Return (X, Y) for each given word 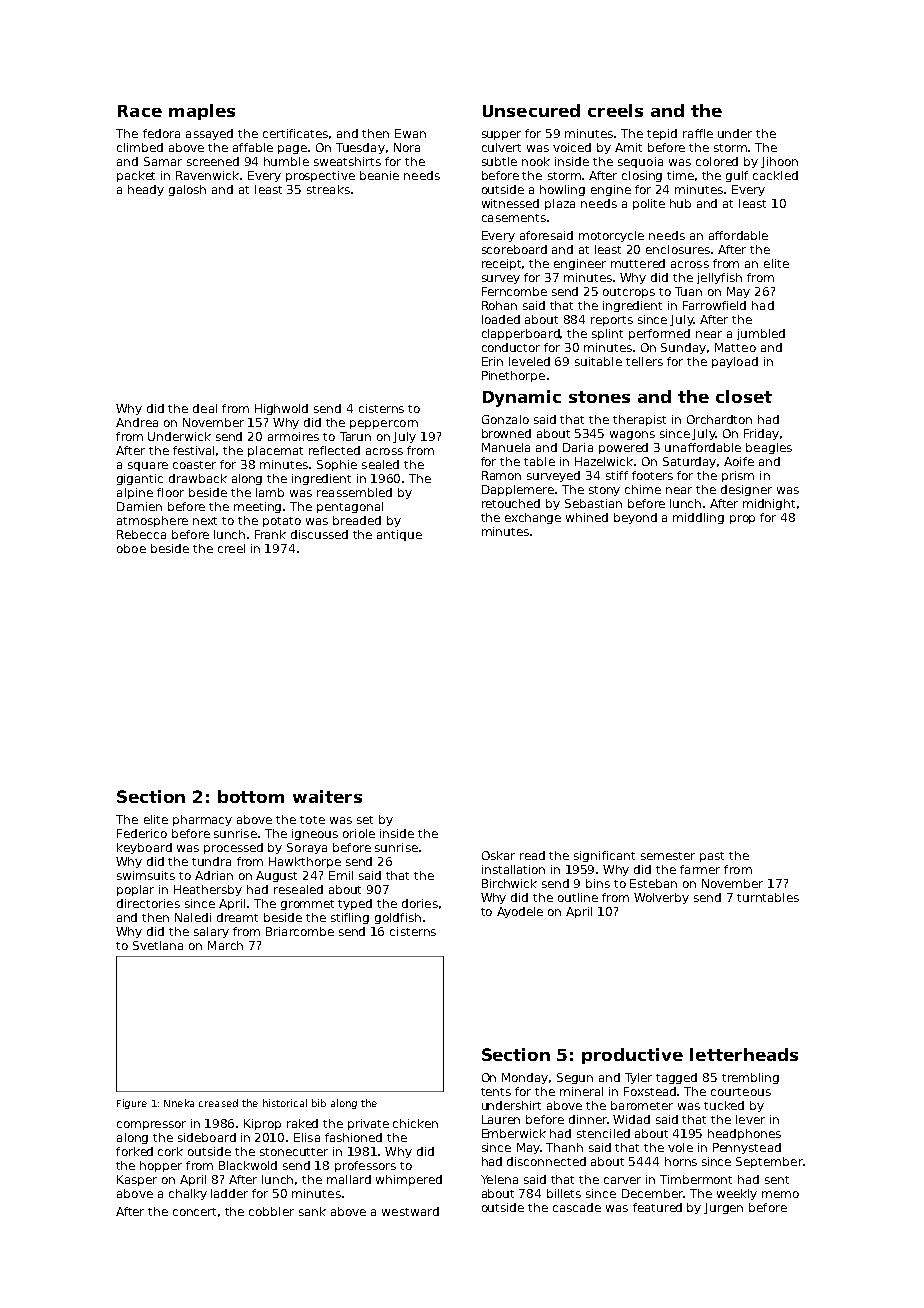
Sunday (683, 348)
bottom (251, 796)
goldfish (398, 918)
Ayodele (520, 912)
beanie (379, 175)
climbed (140, 147)
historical (285, 1103)
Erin (492, 361)
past (712, 857)
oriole (359, 833)
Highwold (281, 409)
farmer (700, 869)
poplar (135, 890)
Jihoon (779, 162)
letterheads (744, 1054)
